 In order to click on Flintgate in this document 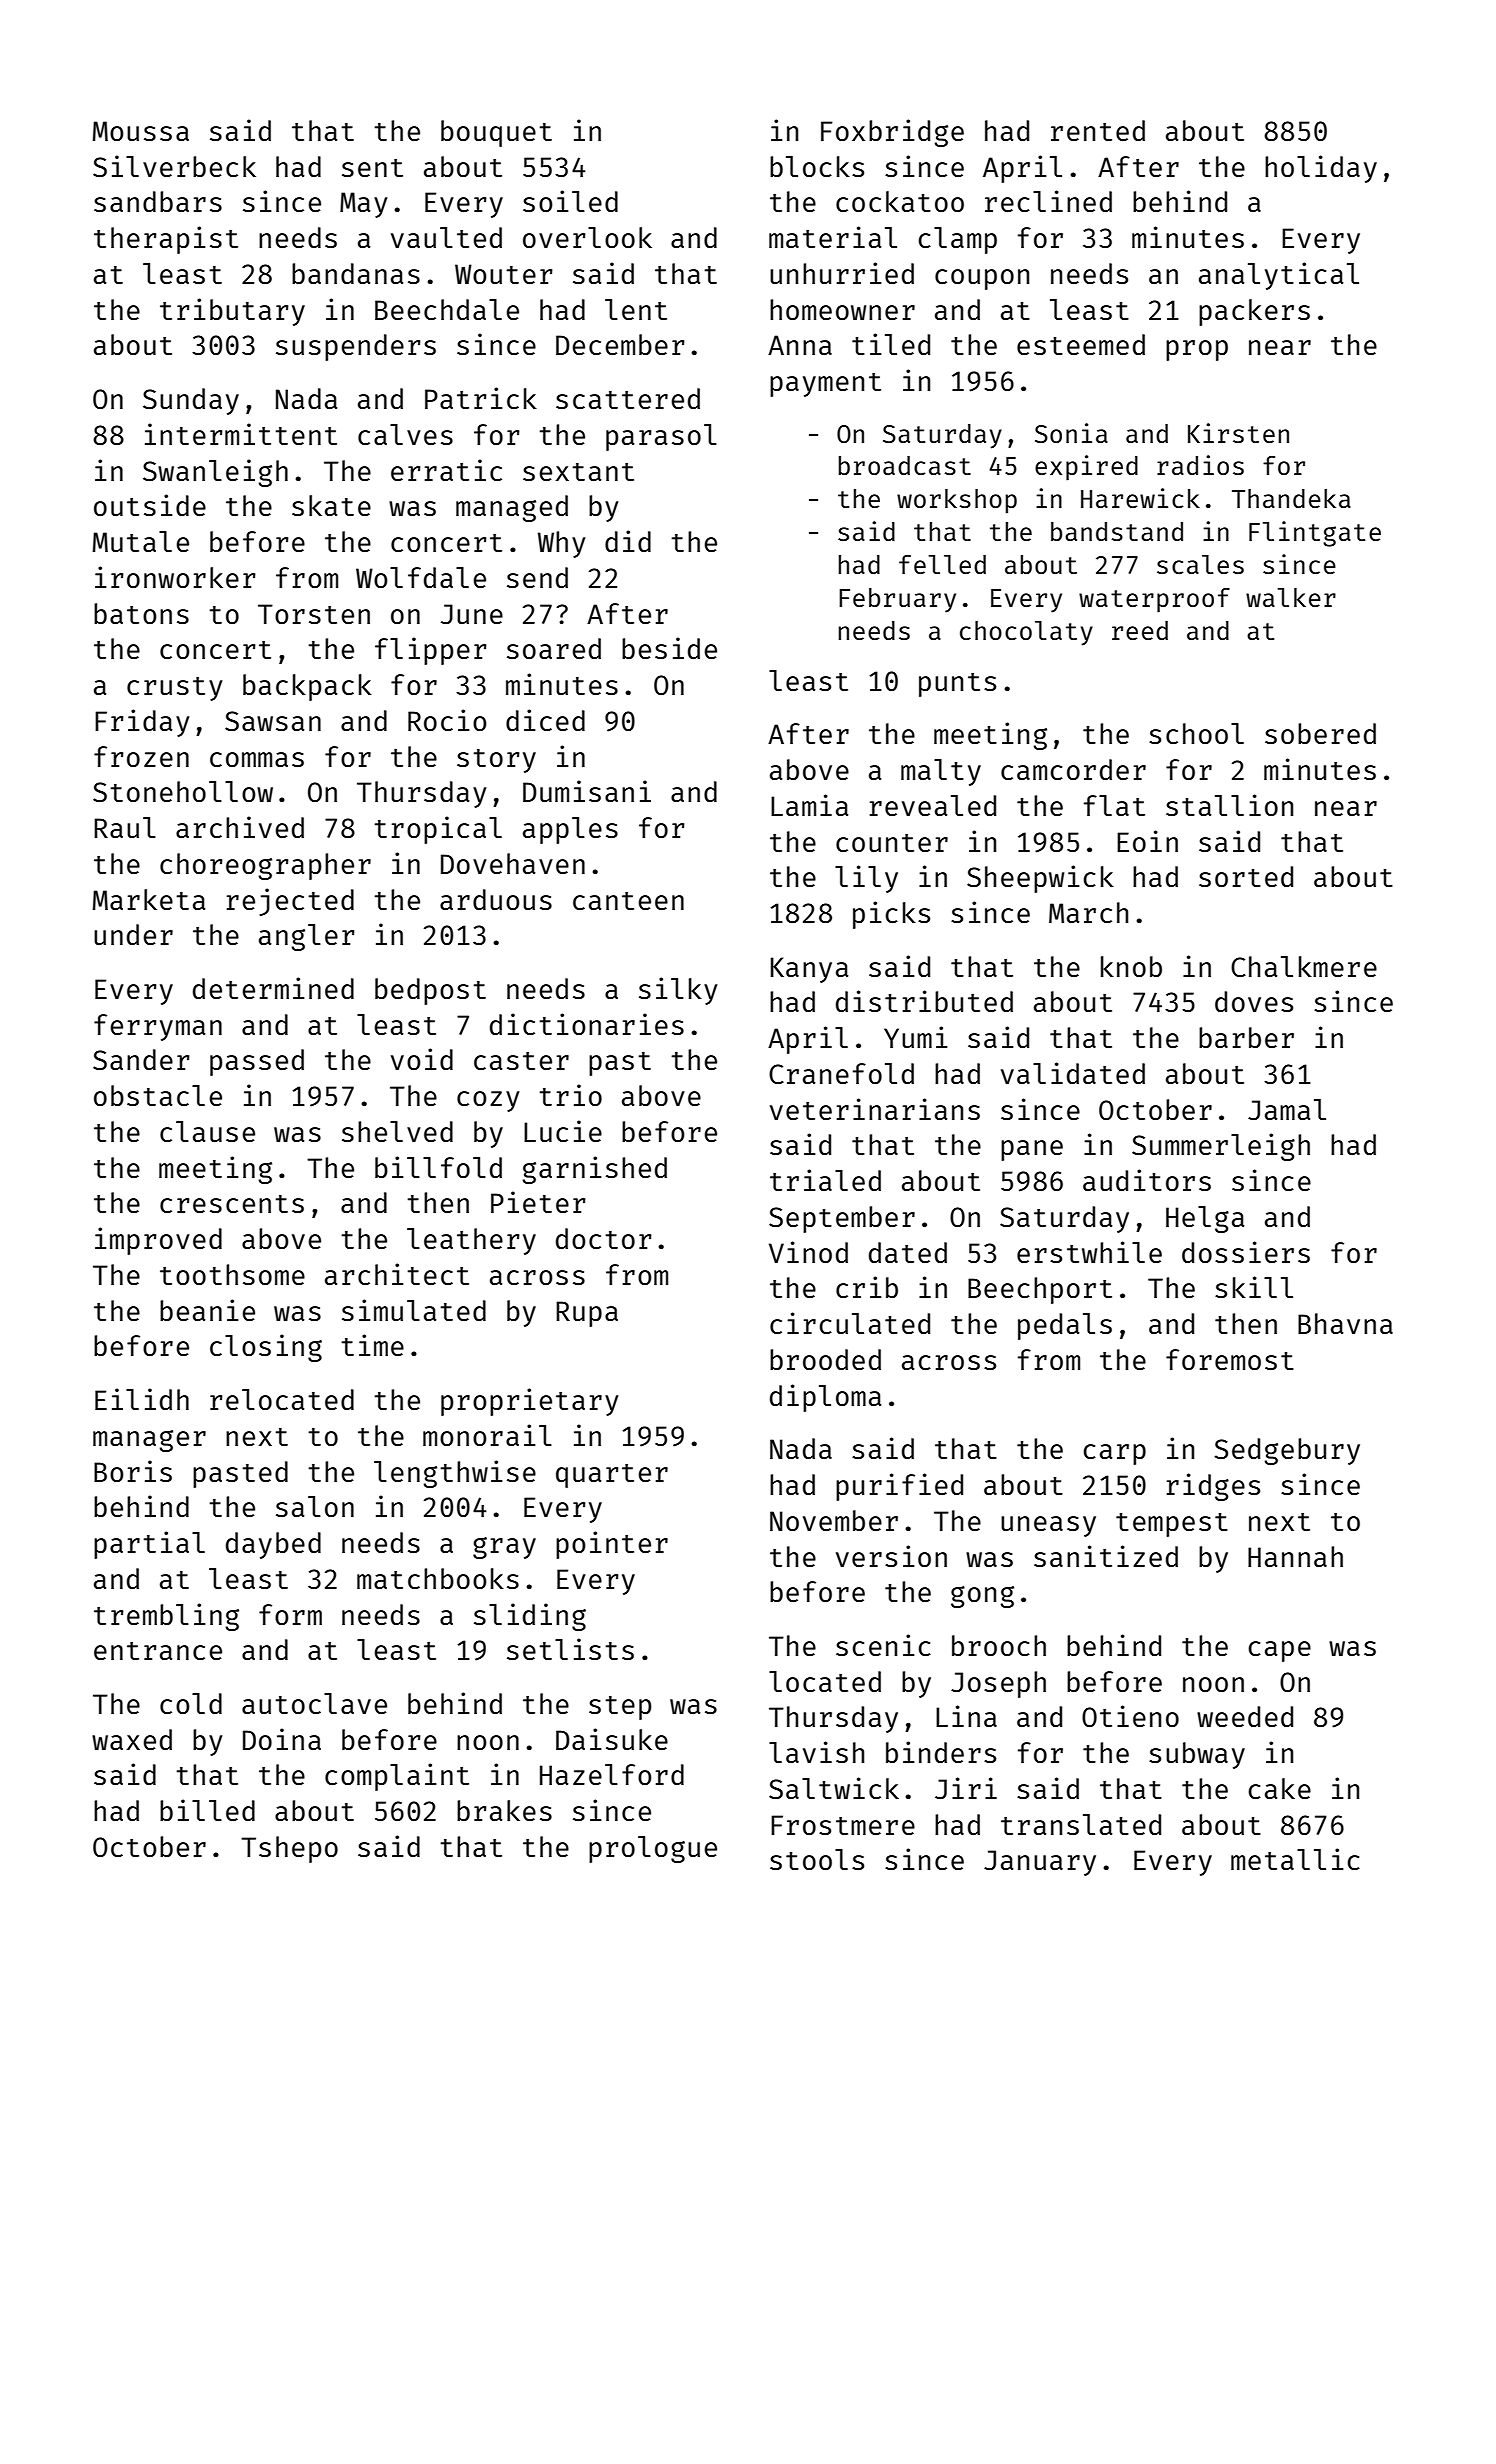, I will do `click(1315, 534)`.
